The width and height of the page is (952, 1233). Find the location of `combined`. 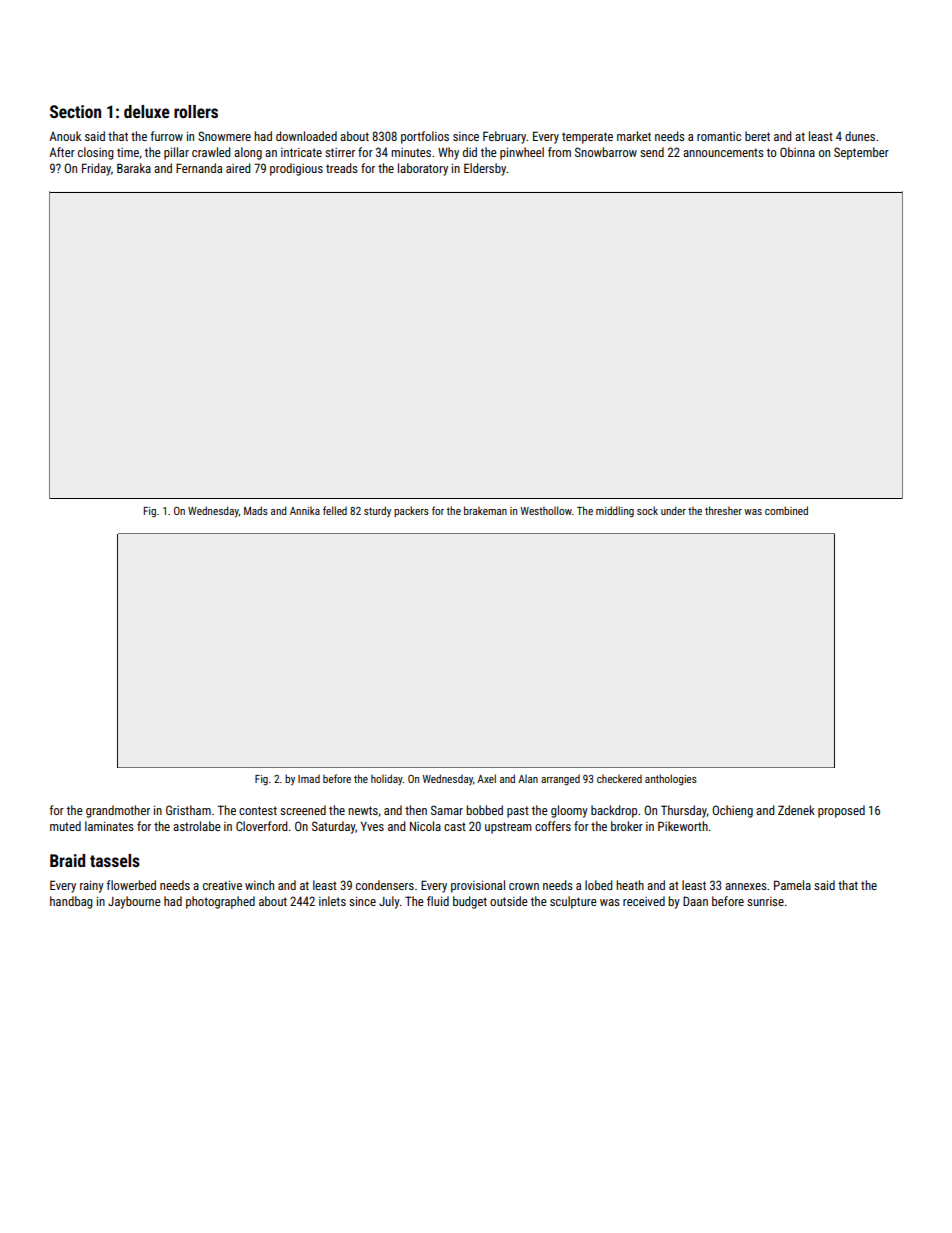

combined is located at coordinates (786, 510).
